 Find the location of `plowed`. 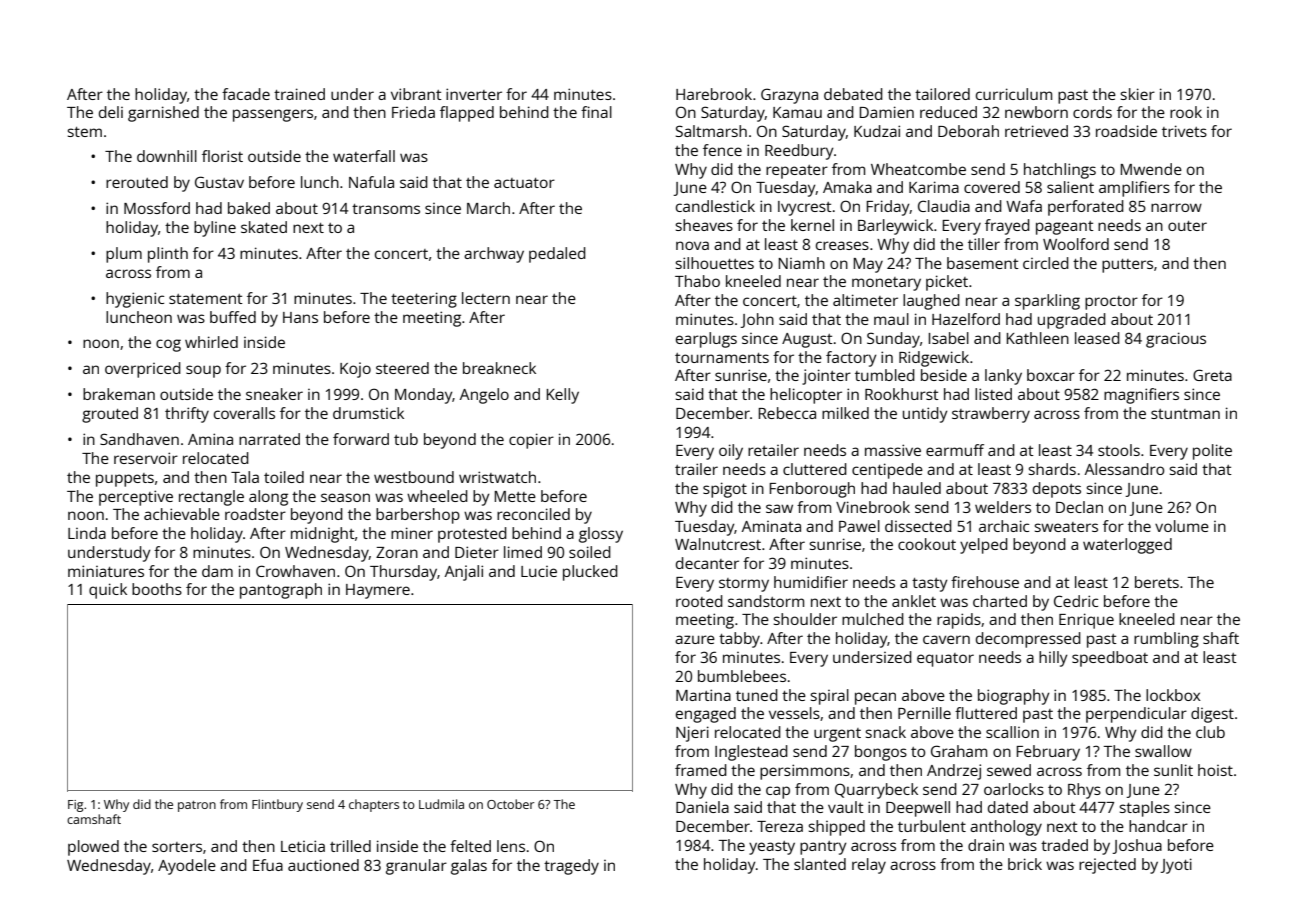

plowed is located at coordinates (93, 848).
